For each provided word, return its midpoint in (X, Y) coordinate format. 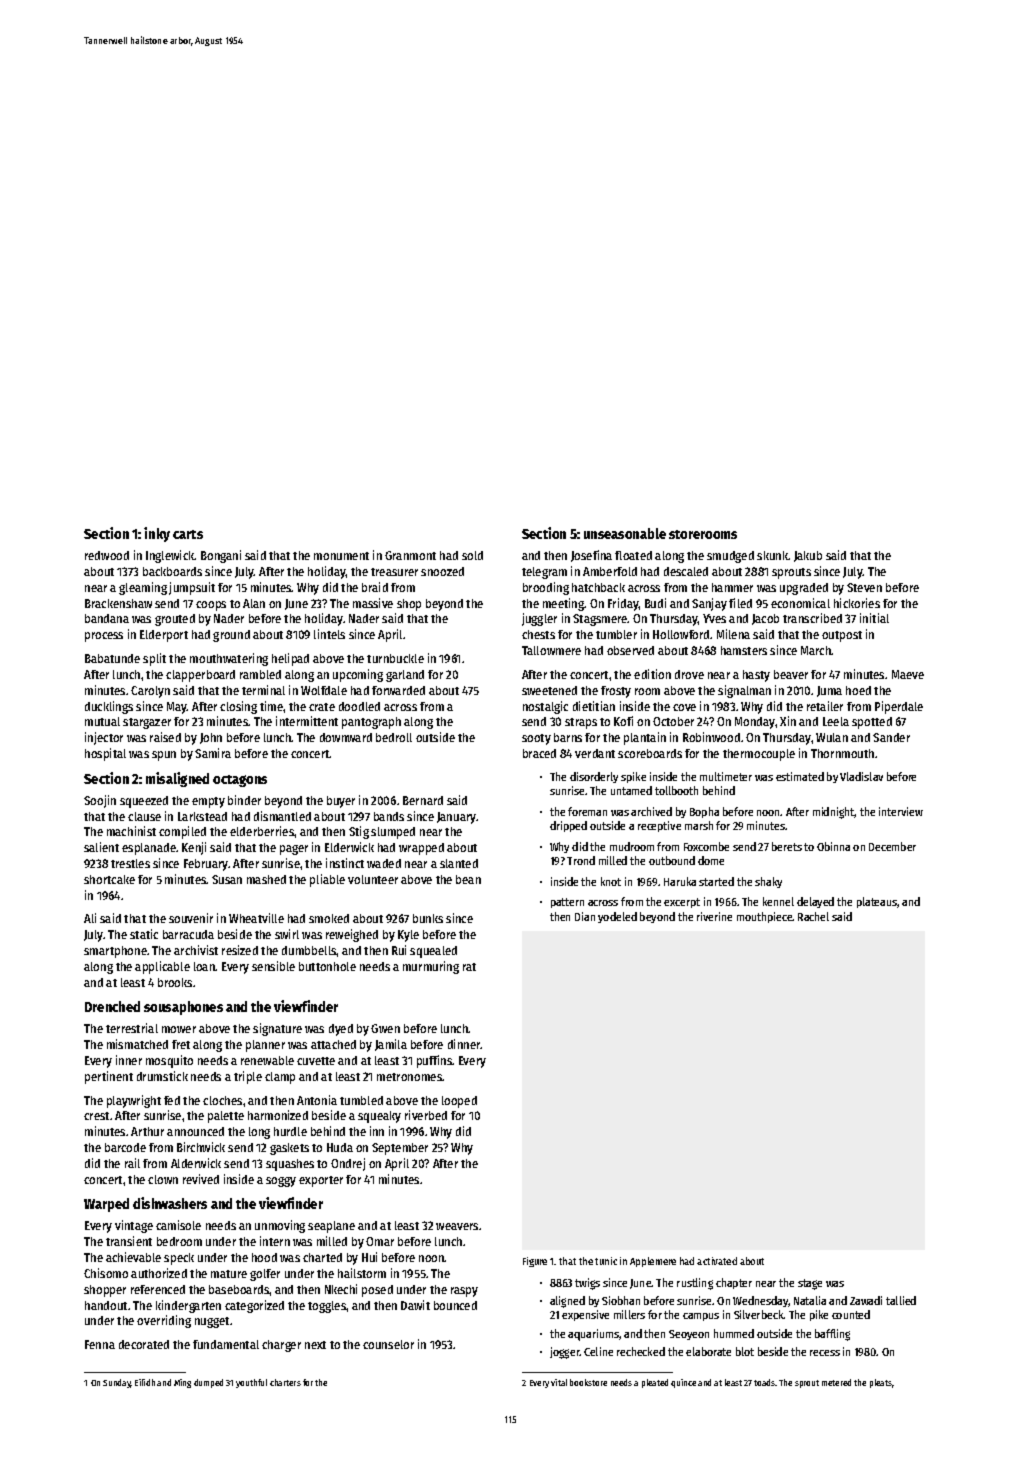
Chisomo (106, 1273)
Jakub (808, 556)
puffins (435, 1061)
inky (157, 534)
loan (205, 966)
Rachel (813, 916)
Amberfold (610, 571)
